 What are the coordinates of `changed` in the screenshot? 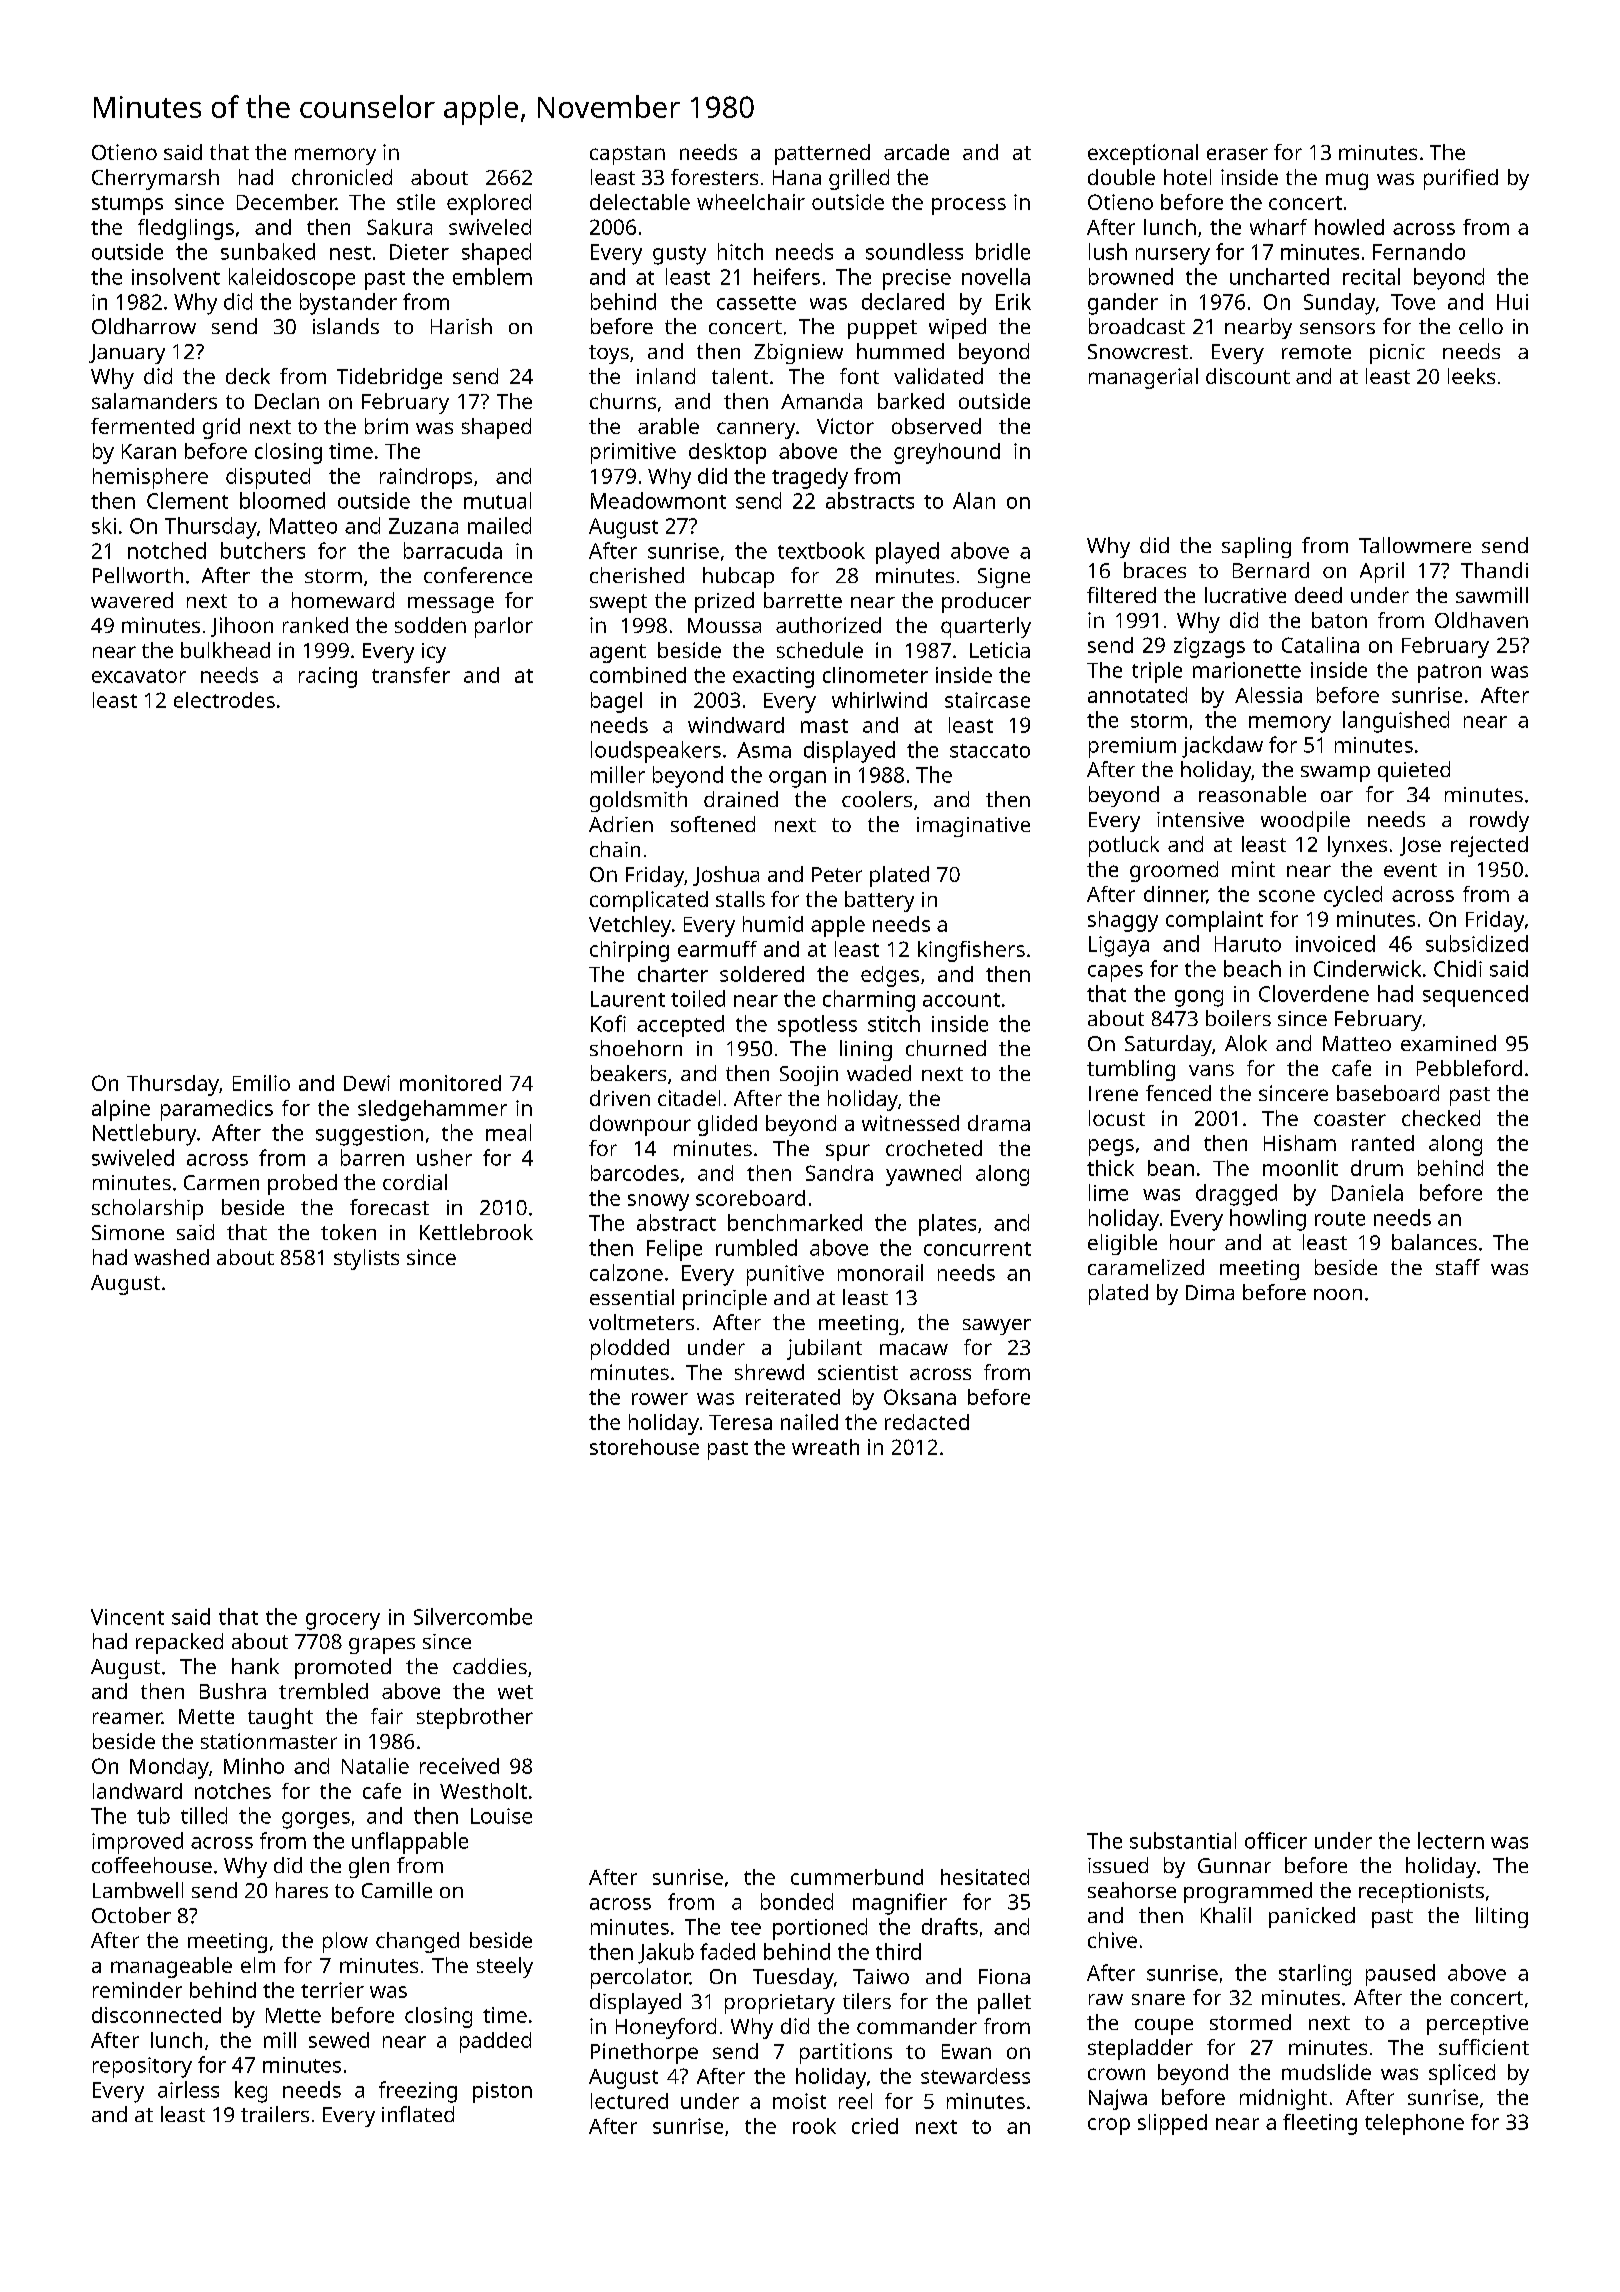 It's located at (417, 1942).
